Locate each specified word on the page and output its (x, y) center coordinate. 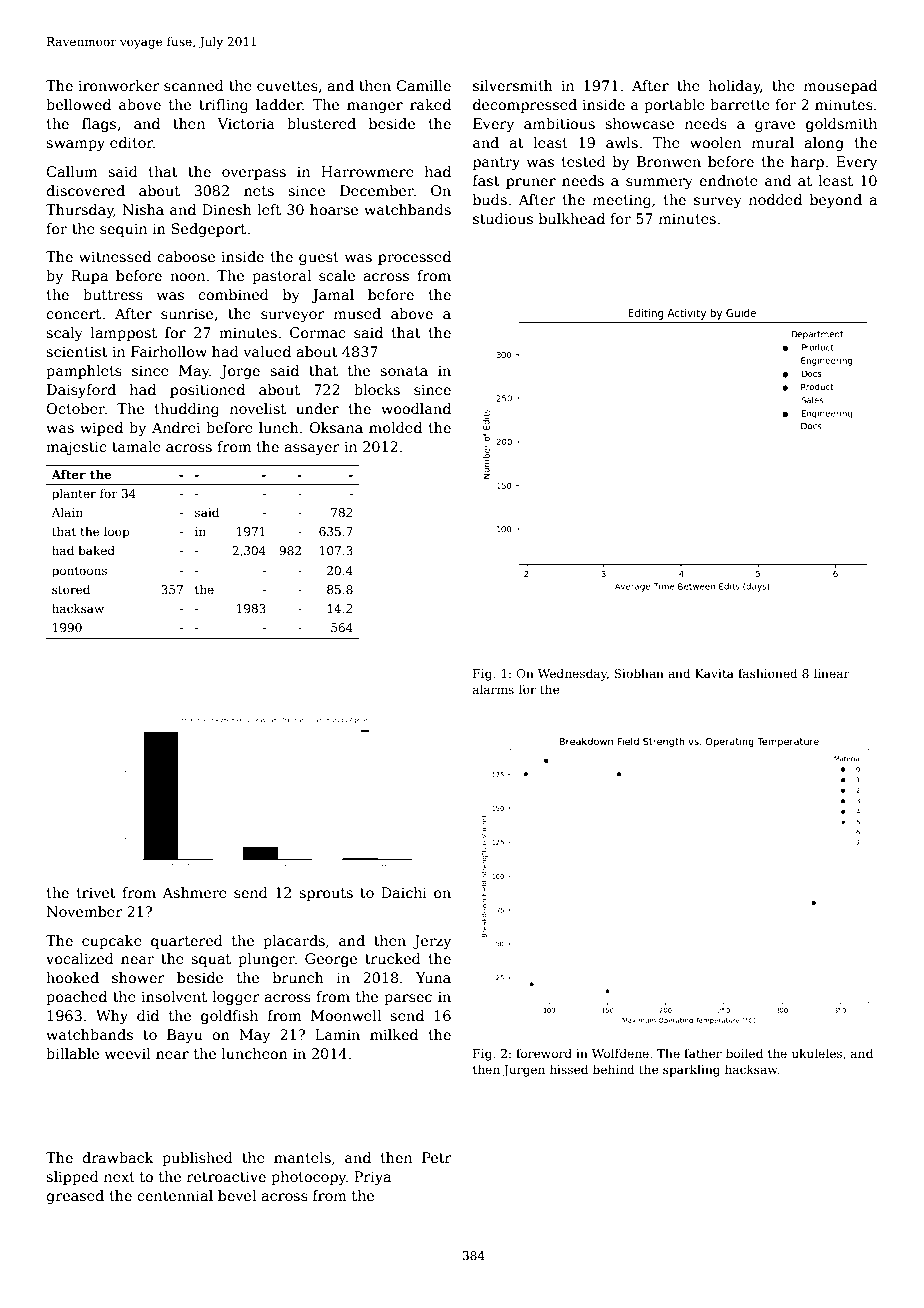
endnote (728, 180)
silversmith (513, 85)
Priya (372, 1178)
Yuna (433, 977)
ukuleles (817, 1053)
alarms (493, 689)
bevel (237, 1195)
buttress (113, 294)
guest (319, 258)
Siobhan (639, 673)
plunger (266, 960)
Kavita (714, 673)
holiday (734, 87)
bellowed (78, 104)
